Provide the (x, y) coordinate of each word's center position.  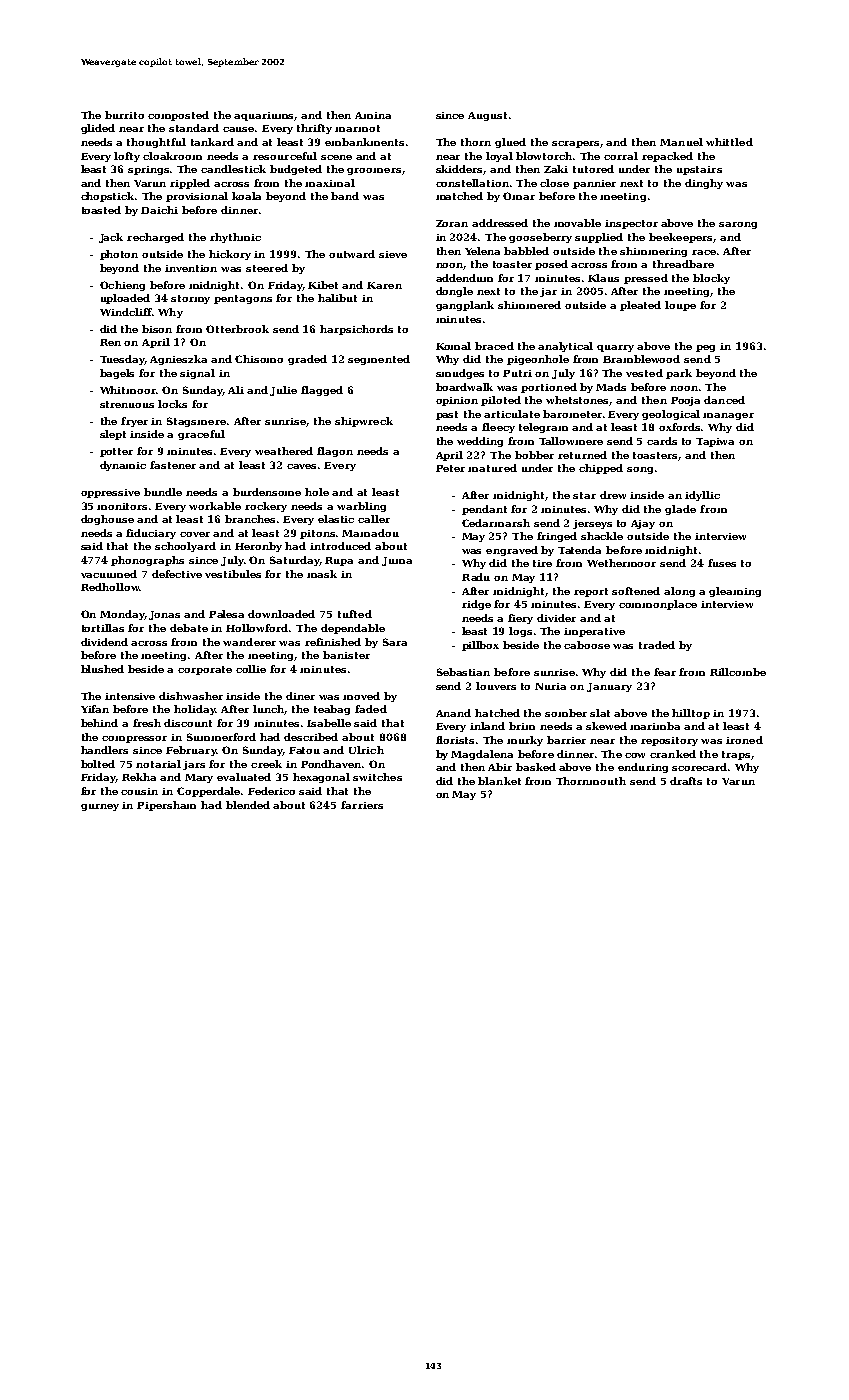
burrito (124, 115)
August (487, 116)
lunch (269, 710)
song (640, 470)
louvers (496, 686)
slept (113, 435)
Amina (373, 115)
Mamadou (370, 533)
